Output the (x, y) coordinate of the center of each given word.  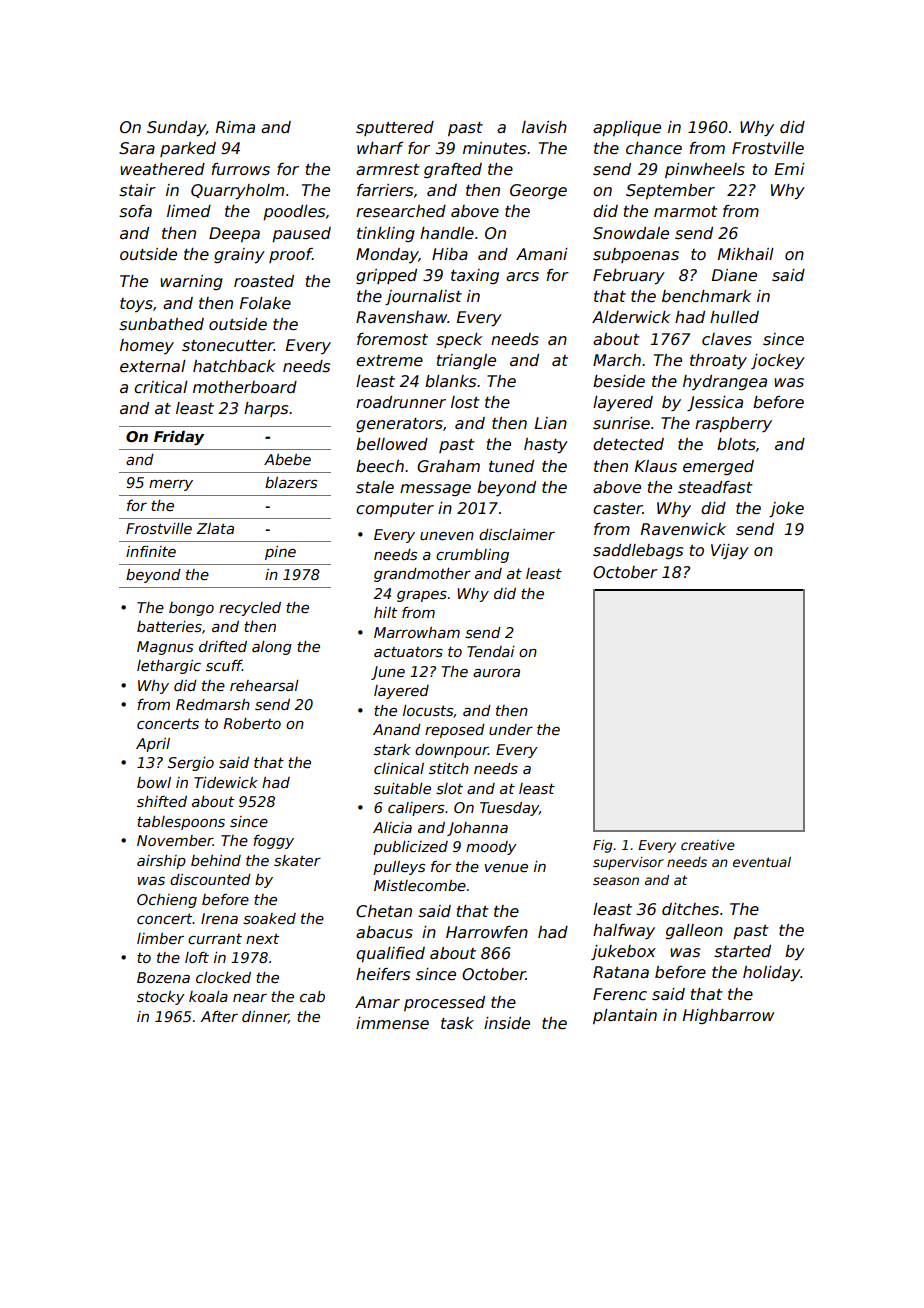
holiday (772, 974)
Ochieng (167, 901)
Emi (790, 169)
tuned (511, 466)
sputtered (395, 128)
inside (507, 1023)
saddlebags (638, 551)
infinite (151, 551)
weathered (162, 169)
